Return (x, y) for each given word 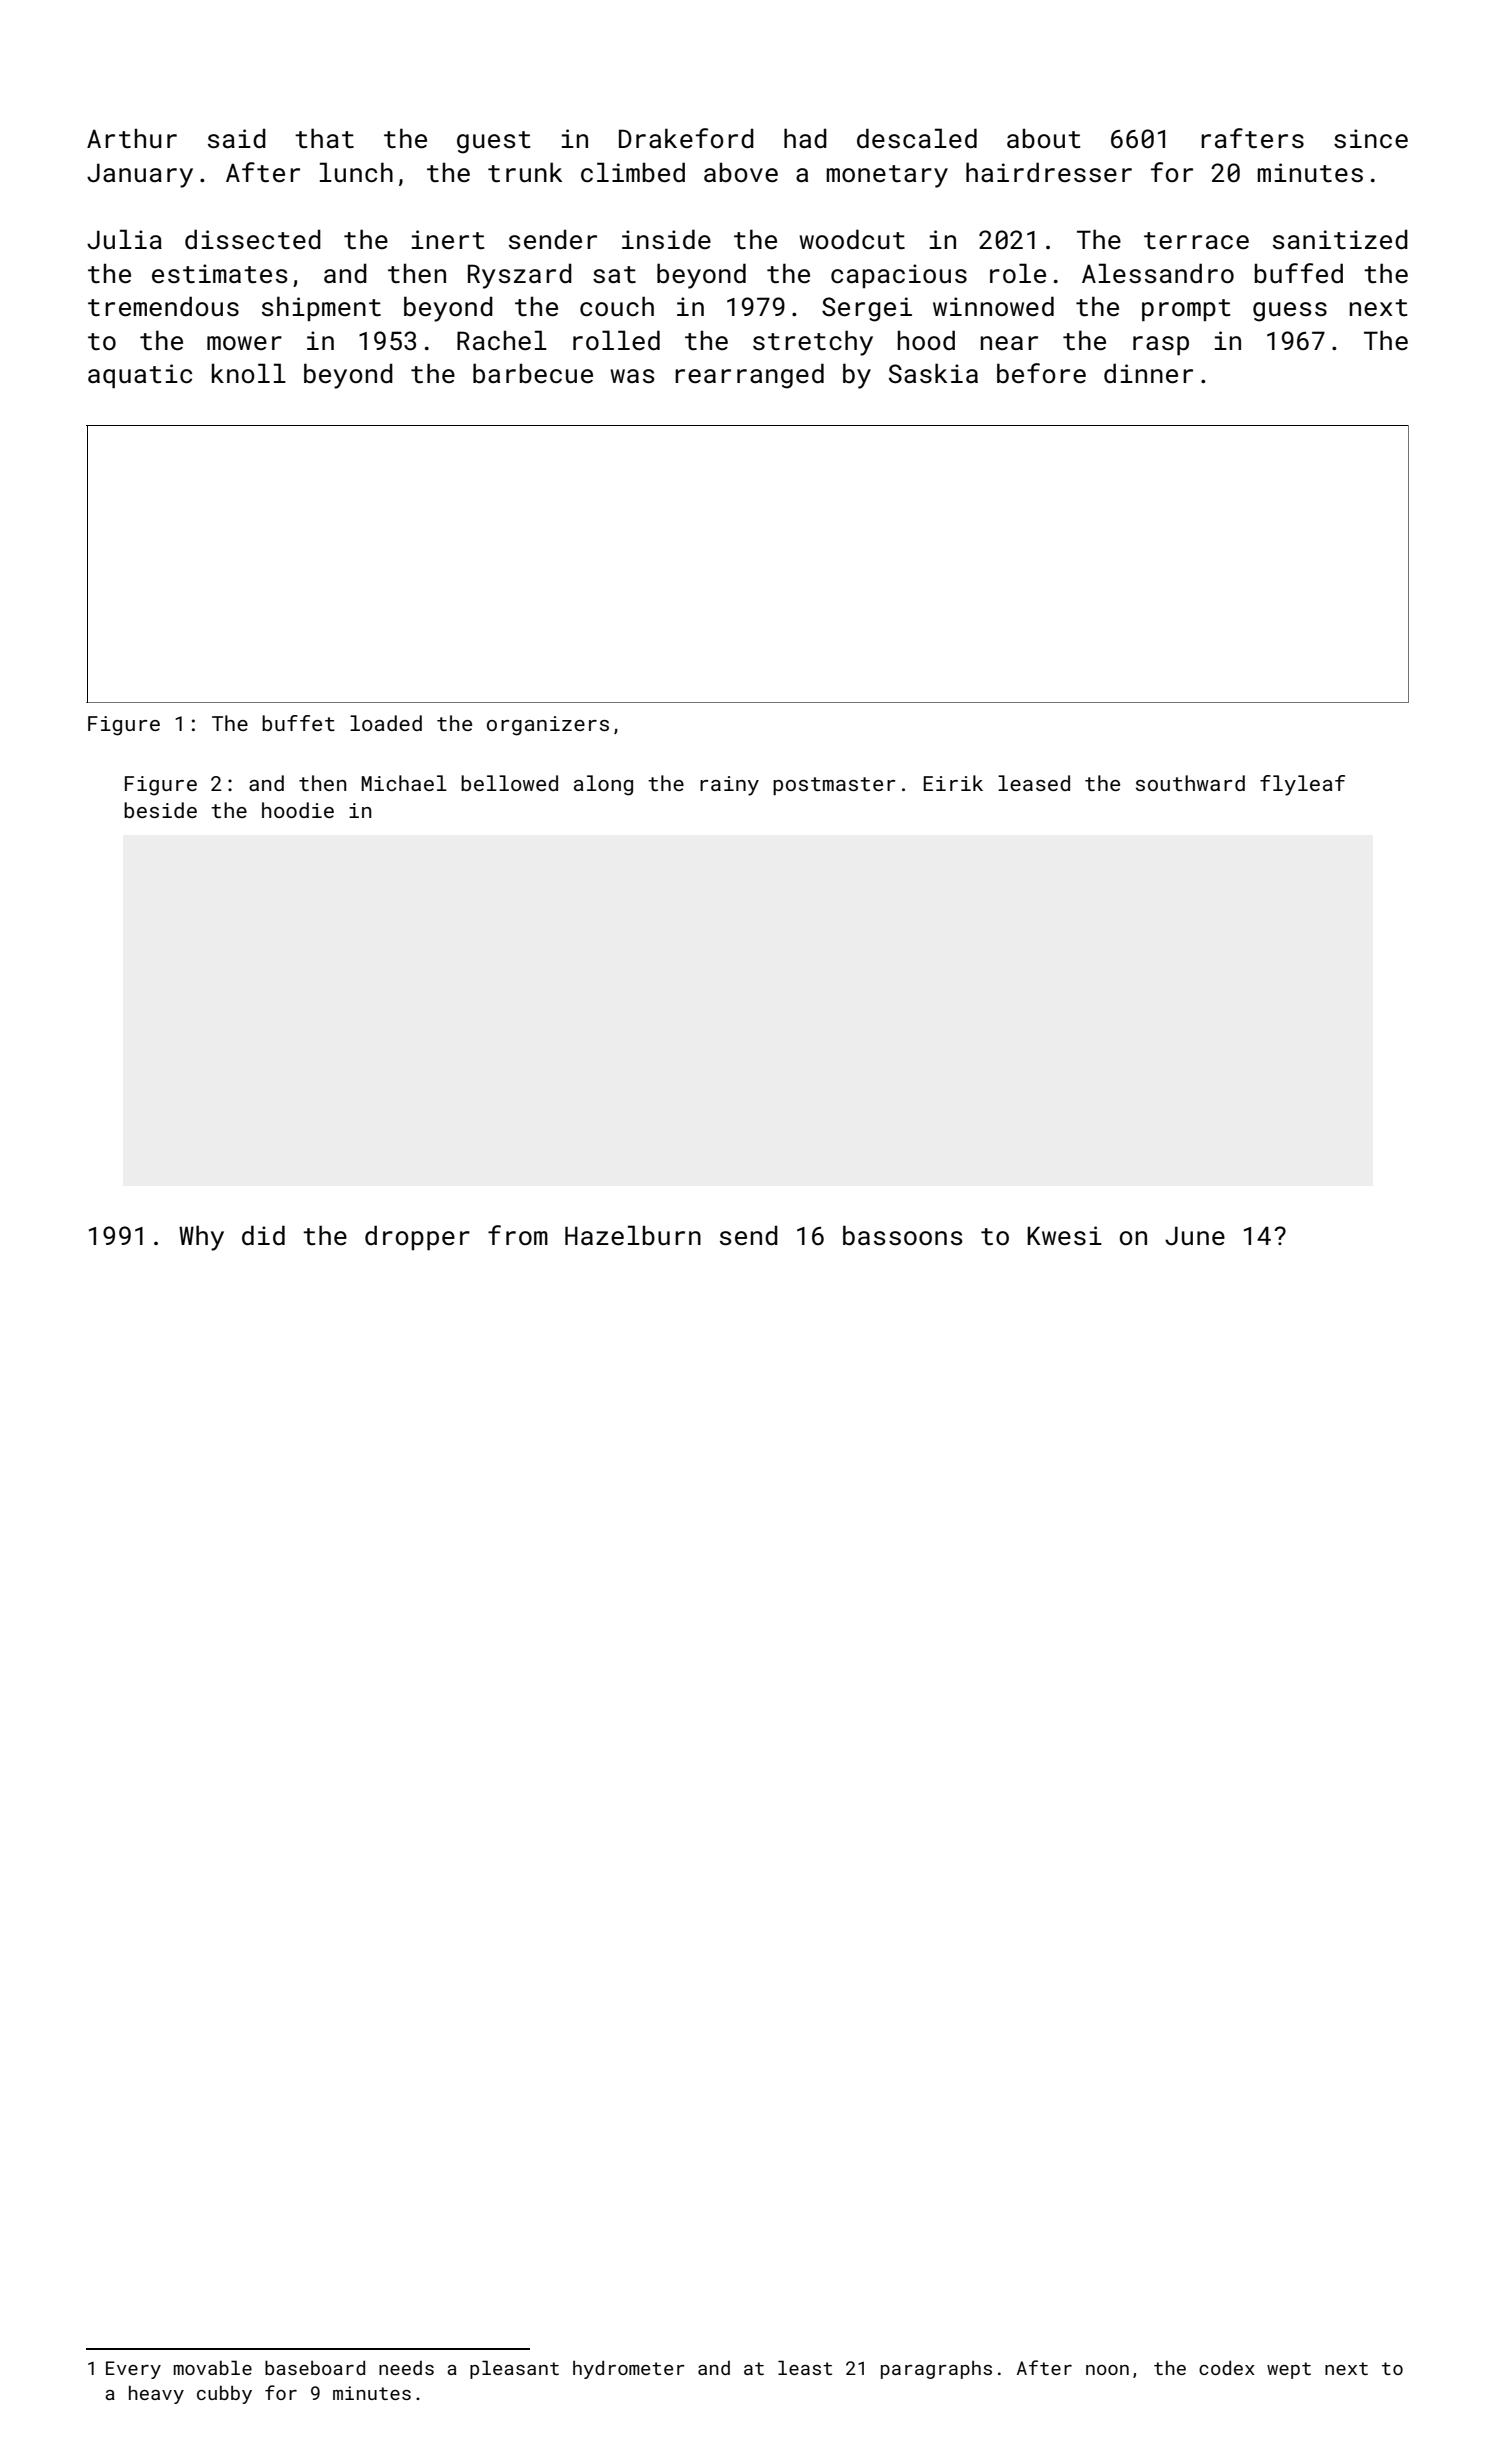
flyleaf (1302, 785)
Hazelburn (633, 1235)
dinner (1148, 373)
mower (244, 343)
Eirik (953, 783)
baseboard (315, 2367)
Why (201, 1238)
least (805, 2367)
